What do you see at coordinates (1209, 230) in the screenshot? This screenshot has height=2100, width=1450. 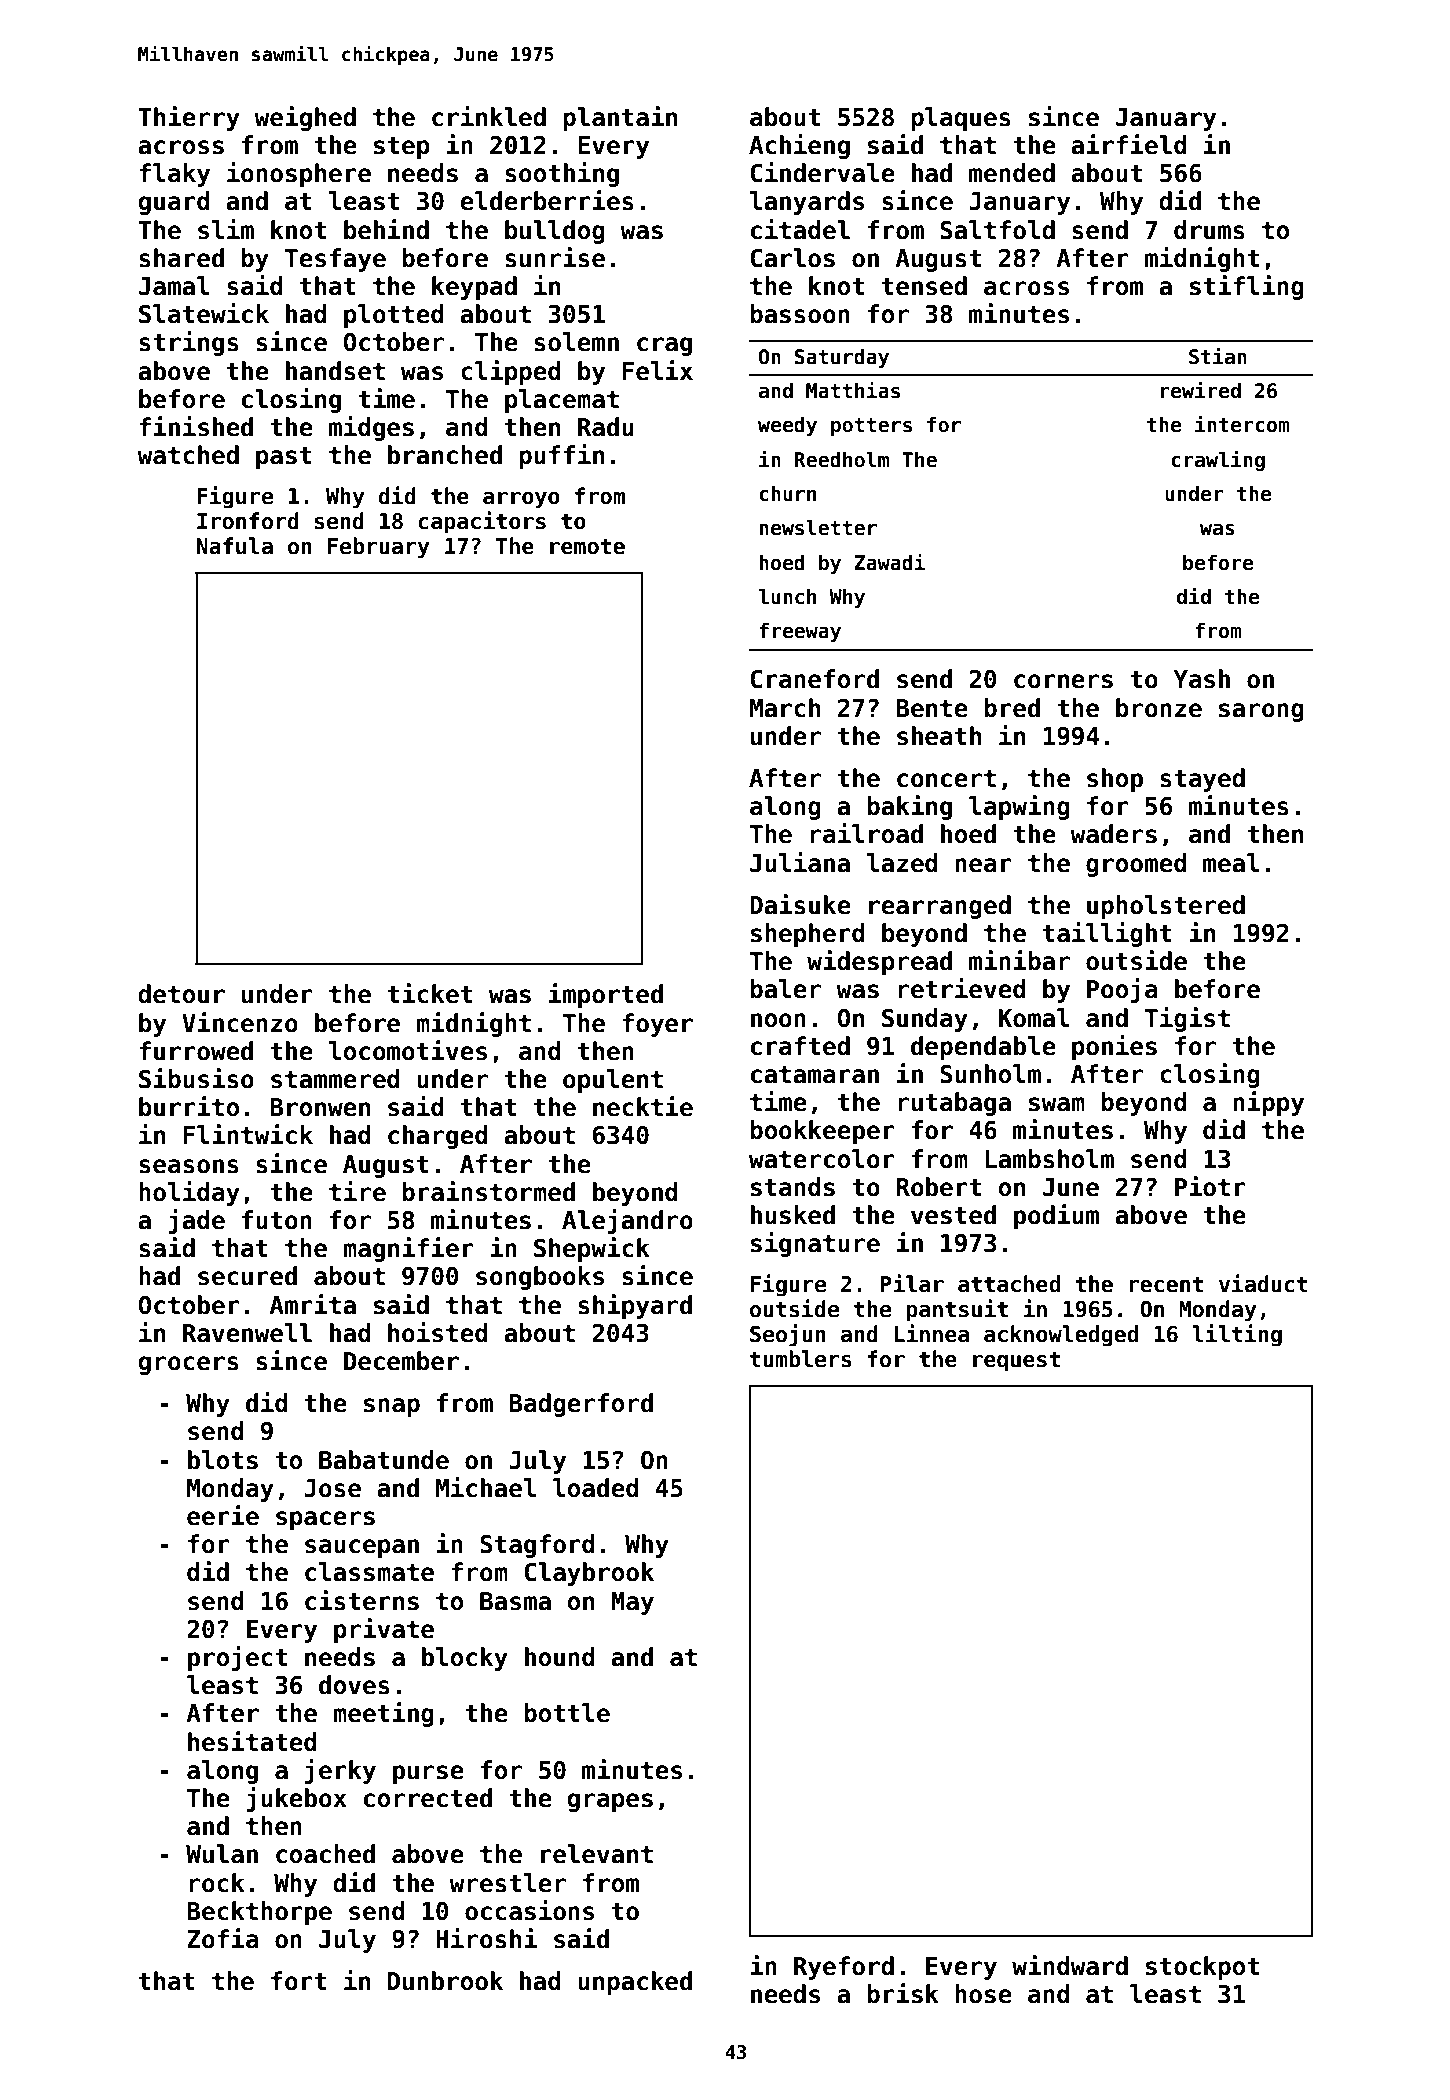 I see `drums` at bounding box center [1209, 230].
